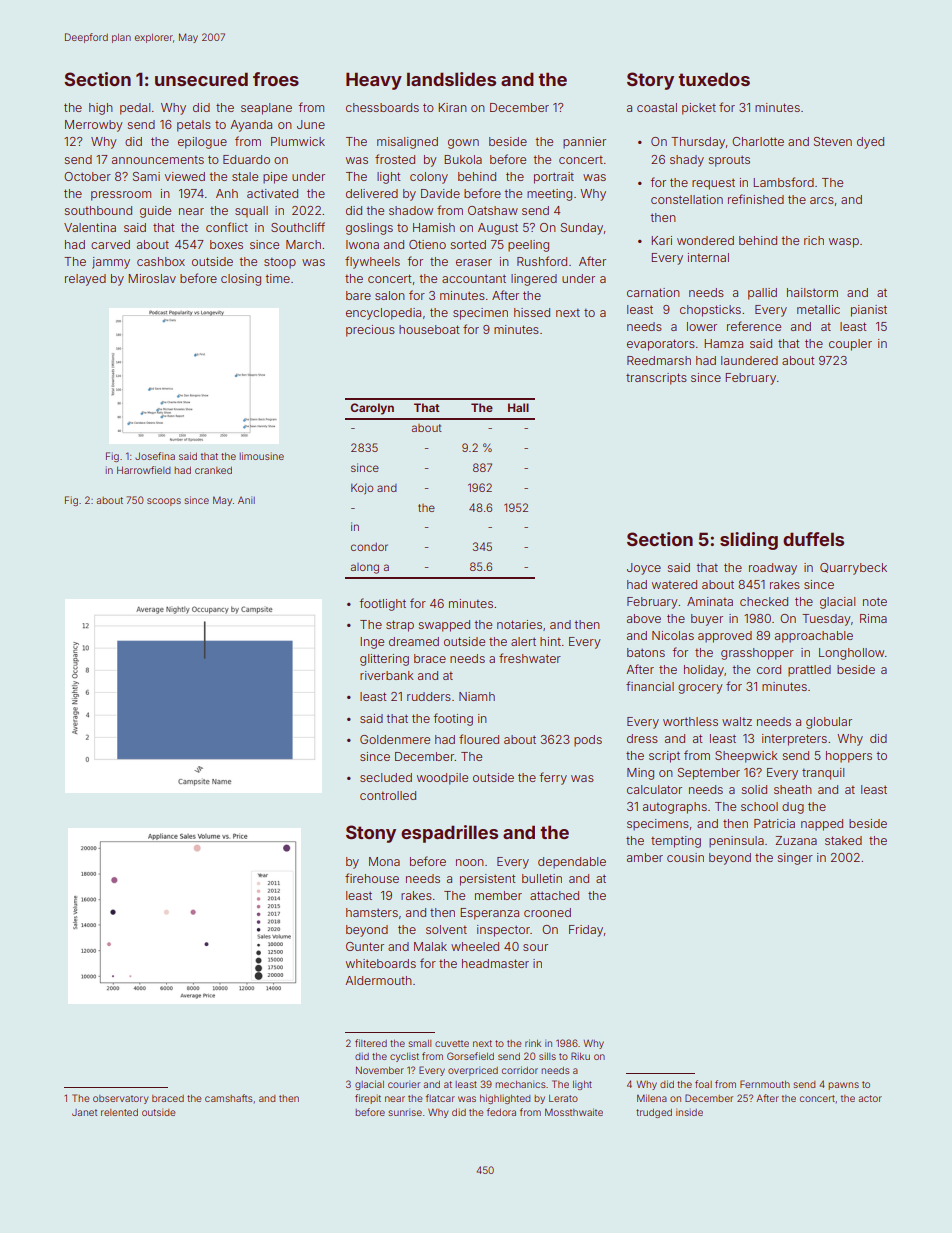 The image size is (952, 1233). Describe the element at coordinates (813, 539) in the document. I see `duffels` at that location.
